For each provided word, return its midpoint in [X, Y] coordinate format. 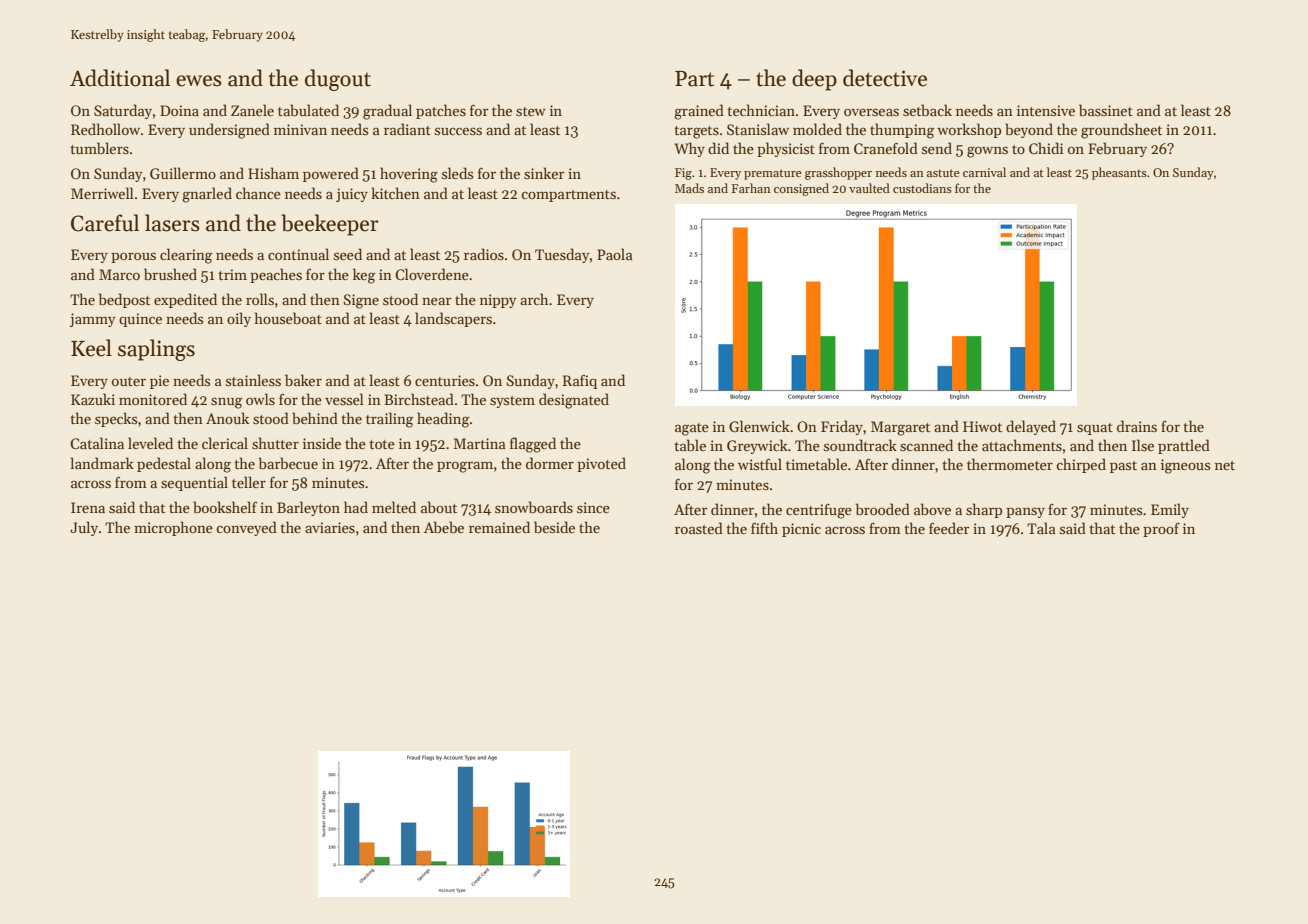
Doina [179, 110]
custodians [922, 188]
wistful [760, 464]
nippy [498, 301]
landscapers [453, 319]
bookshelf [225, 507]
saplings [156, 350]
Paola [615, 254]
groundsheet [1121, 131]
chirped [1081, 465]
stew [531, 111]
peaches [276, 275]
